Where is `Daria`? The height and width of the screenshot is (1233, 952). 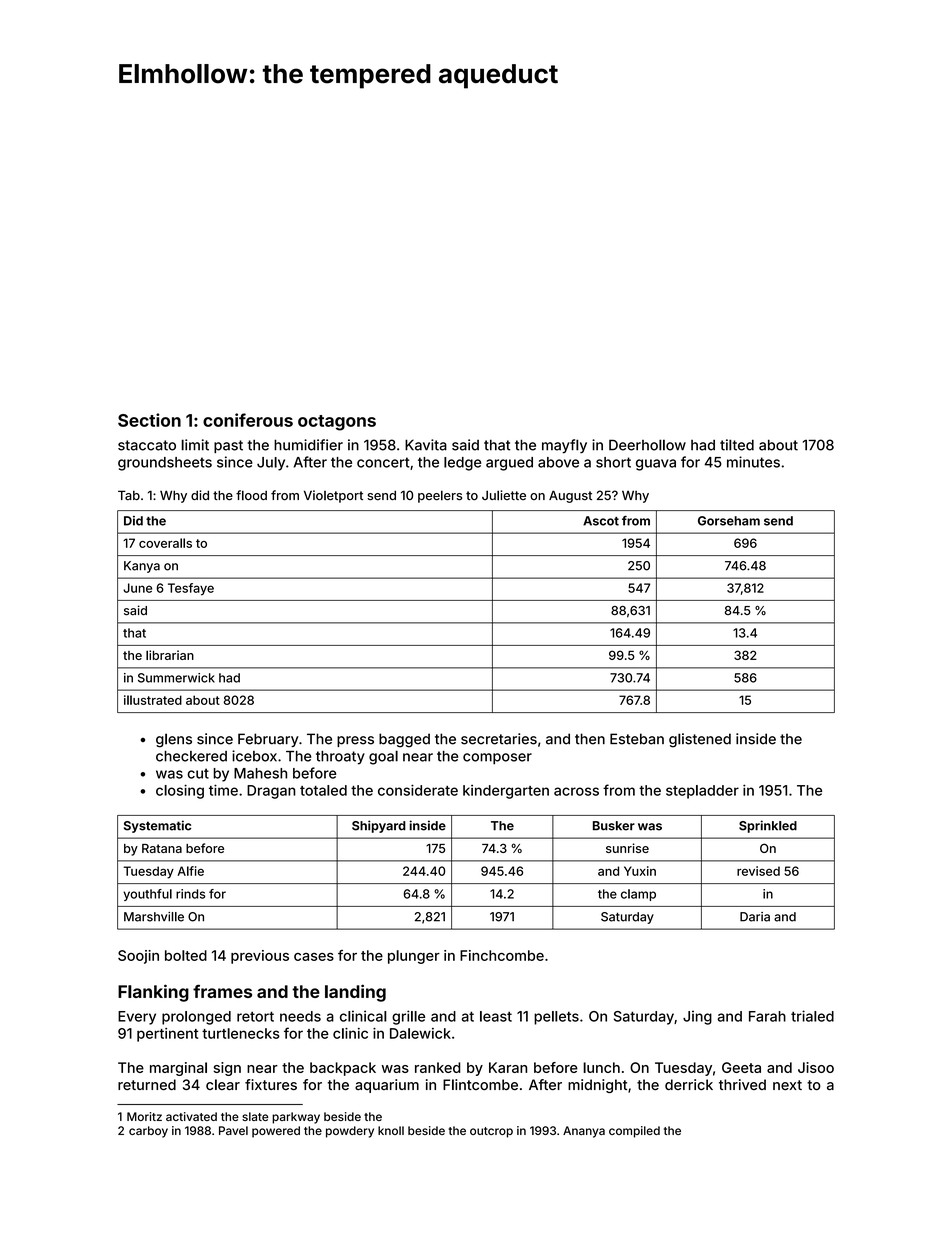 Daria is located at coordinates (755, 917).
